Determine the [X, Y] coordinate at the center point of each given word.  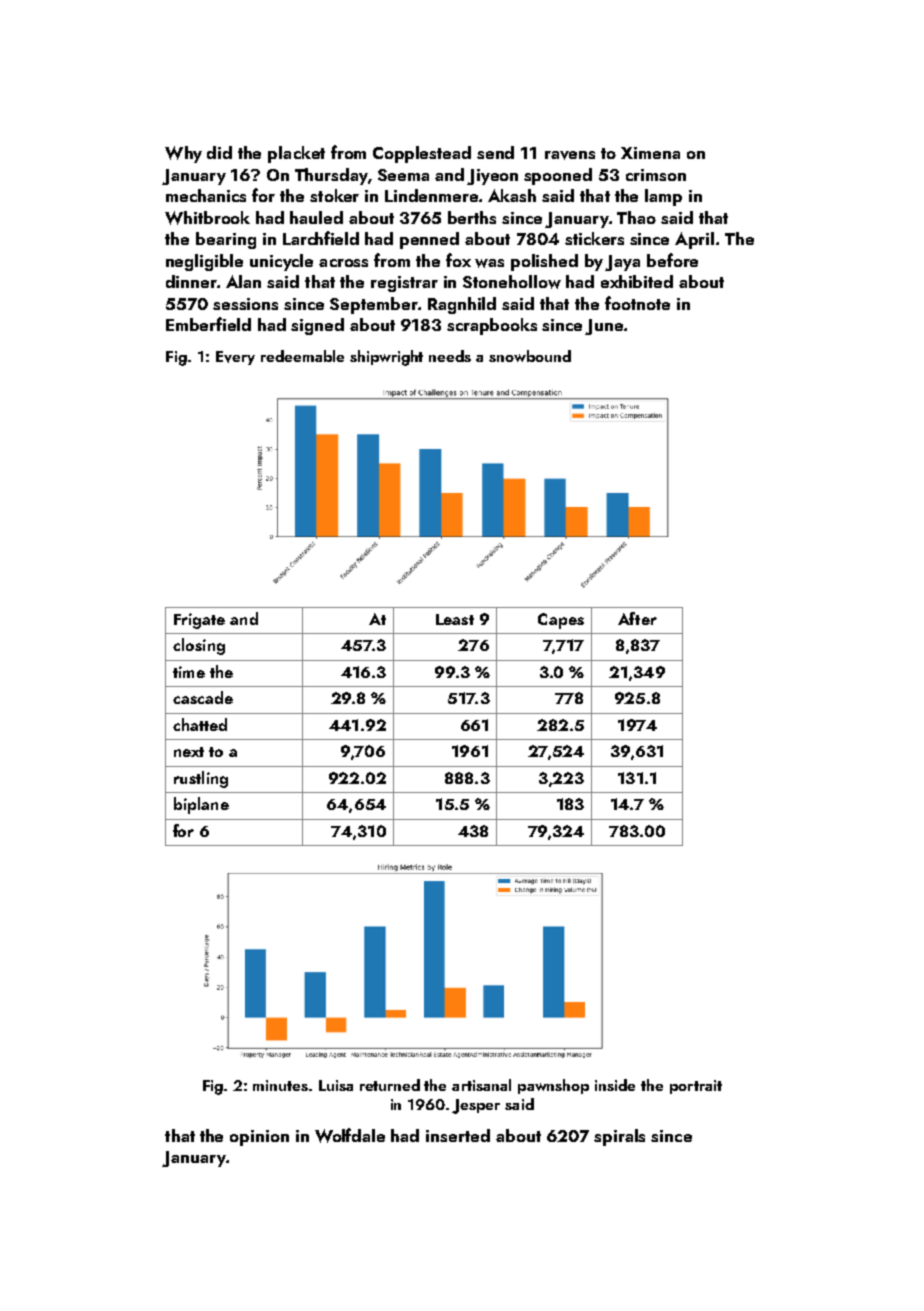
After [637, 618]
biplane [201, 805]
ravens [570, 155]
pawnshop [553, 1086]
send [495, 152]
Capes [561, 621]
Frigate [199, 621]
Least [455, 619]
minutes [280, 1085]
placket [296, 154]
